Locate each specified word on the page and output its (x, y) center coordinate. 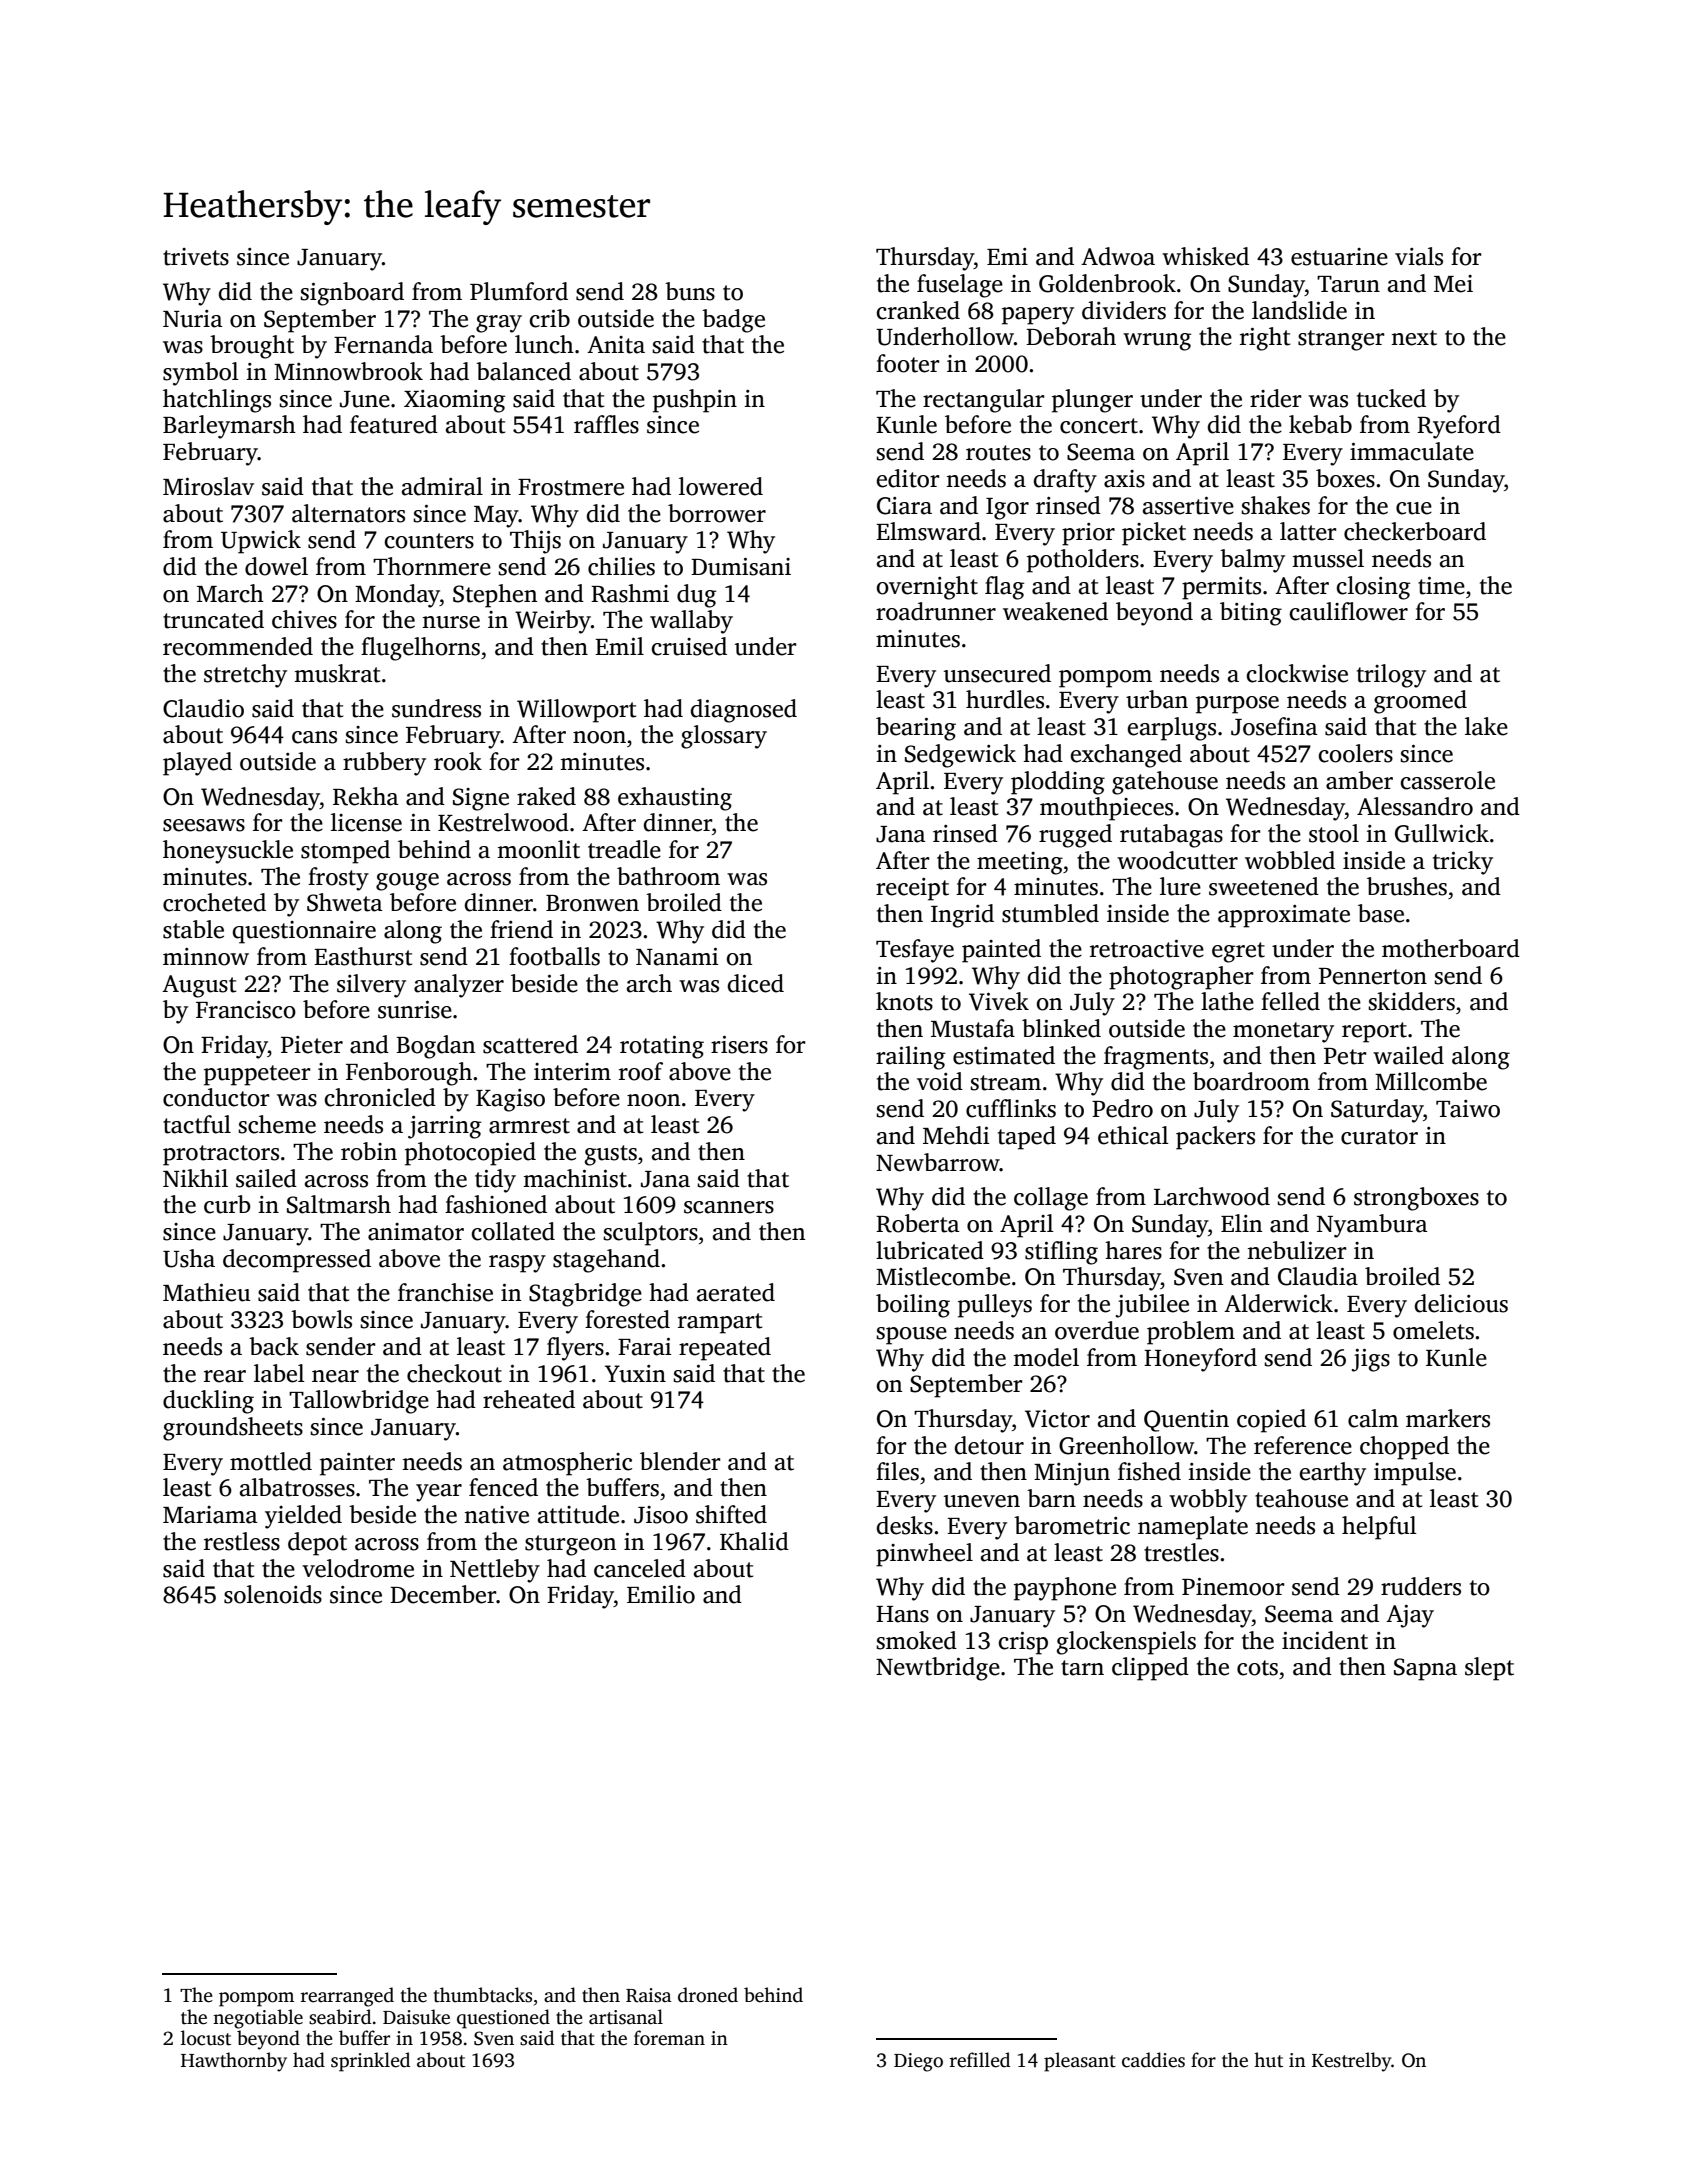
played (197, 764)
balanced (523, 371)
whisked (1205, 256)
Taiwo (1468, 1109)
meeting (1020, 863)
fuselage (960, 286)
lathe (1227, 1001)
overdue (1097, 1330)
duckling (208, 1402)
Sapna (1425, 1669)
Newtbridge (938, 1669)
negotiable (258, 2019)
